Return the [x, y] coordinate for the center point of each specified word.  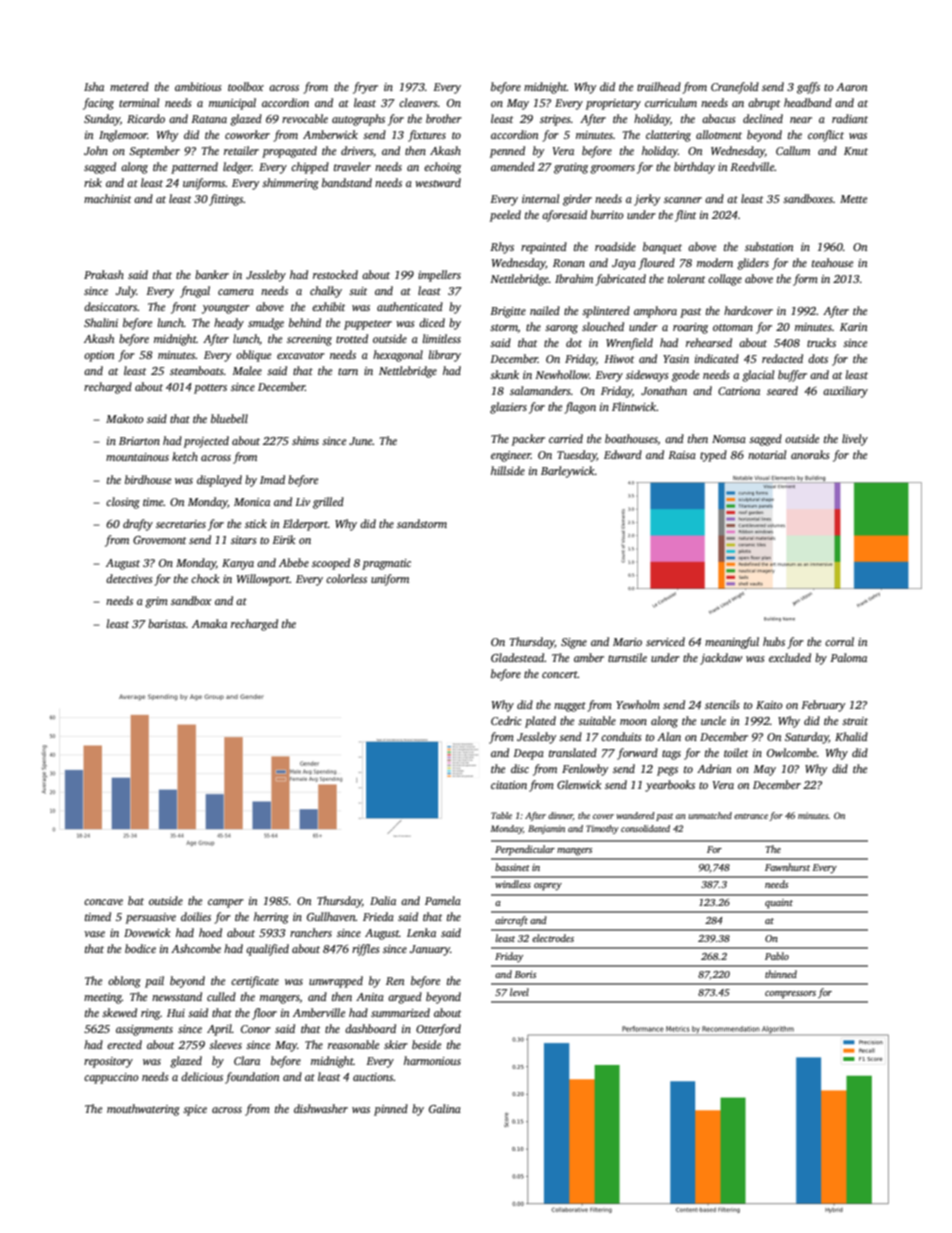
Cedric [506, 720]
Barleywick [568, 472]
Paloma [848, 657]
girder [577, 200]
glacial [758, 376]
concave [103, 902]
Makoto [125, 418]
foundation [252, 1078]
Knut [856, 151]
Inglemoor [123, 136]
